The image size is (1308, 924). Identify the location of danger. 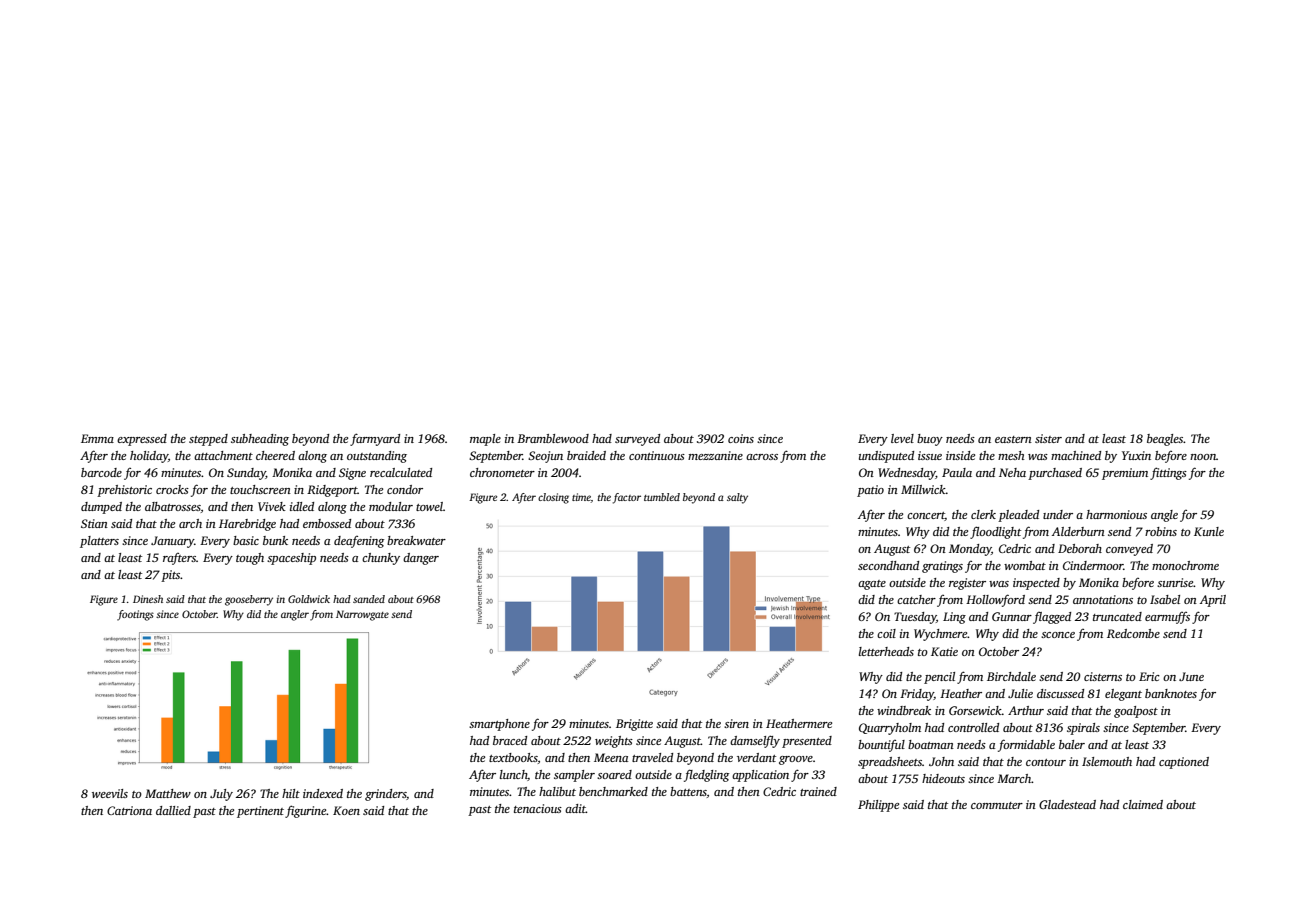
(421, 559).
